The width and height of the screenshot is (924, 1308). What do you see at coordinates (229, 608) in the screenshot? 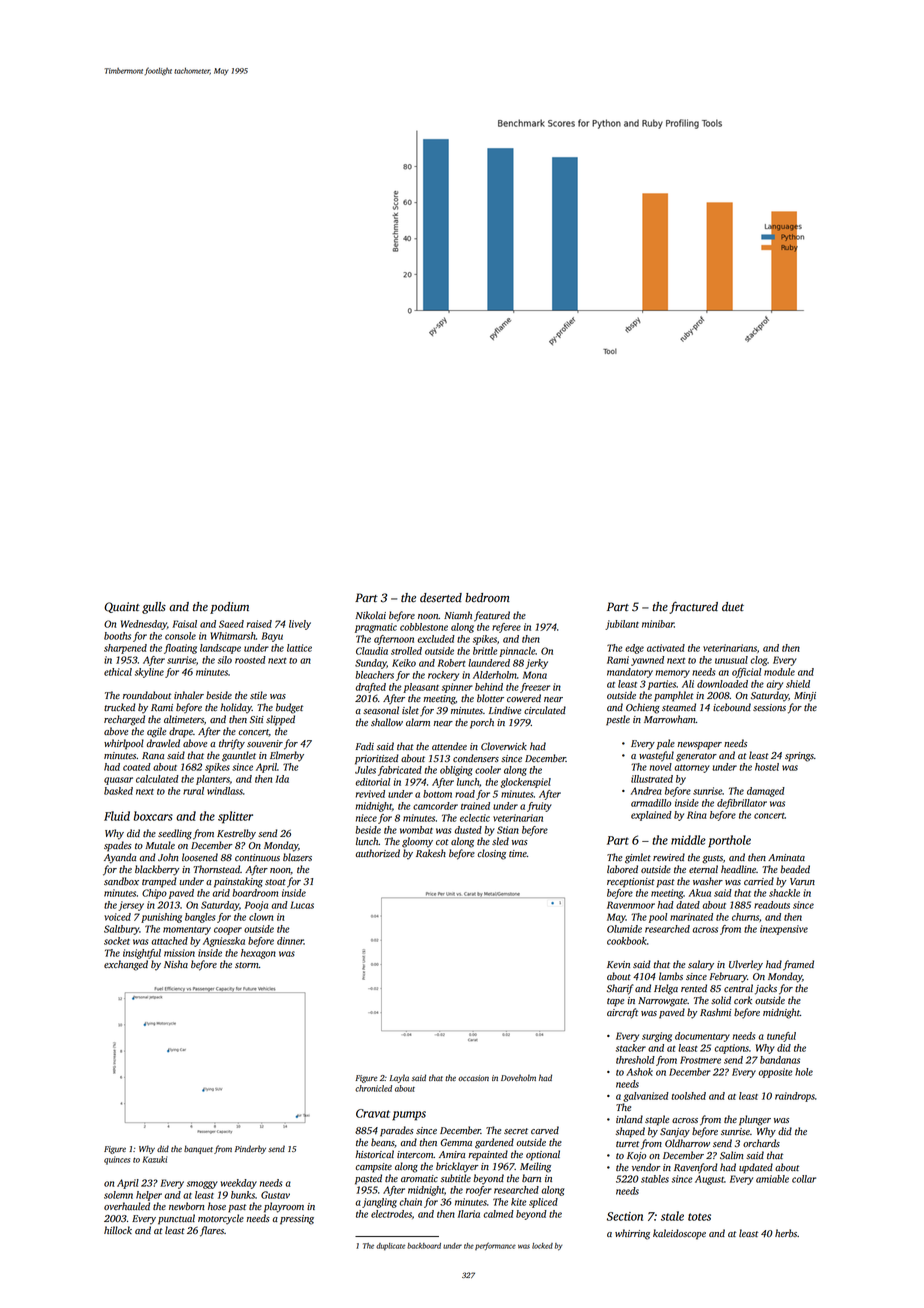
I see `podium` at bounding box center [229, 608].
